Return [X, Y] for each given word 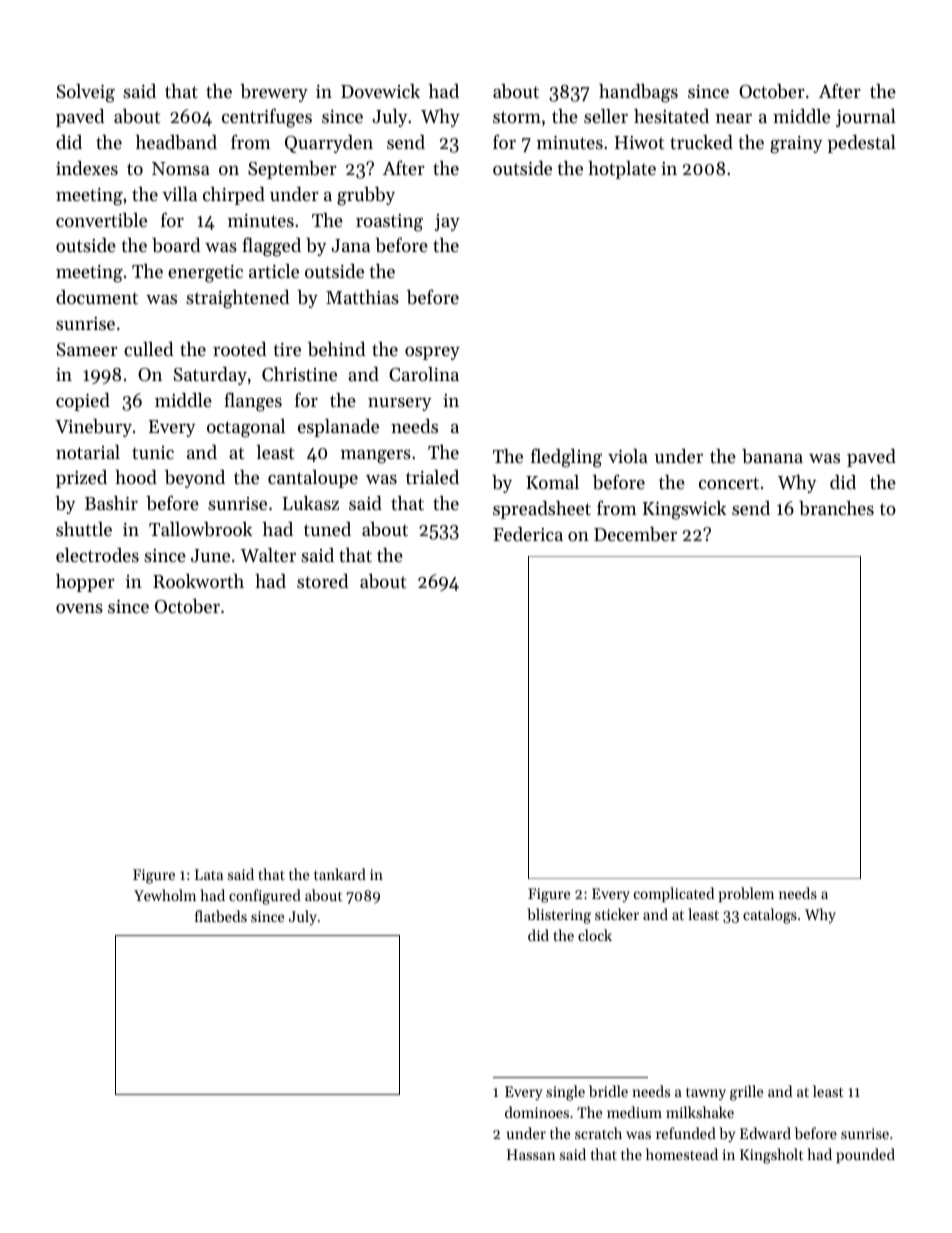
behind [336, 349]
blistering [559, 916]
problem [746, 894]
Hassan [531, 1154]
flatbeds [221, 916]
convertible [101, 220]
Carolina [424, 374]
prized [81, 479]
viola [628, 456]
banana [772, 456]
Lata [209, 874]
